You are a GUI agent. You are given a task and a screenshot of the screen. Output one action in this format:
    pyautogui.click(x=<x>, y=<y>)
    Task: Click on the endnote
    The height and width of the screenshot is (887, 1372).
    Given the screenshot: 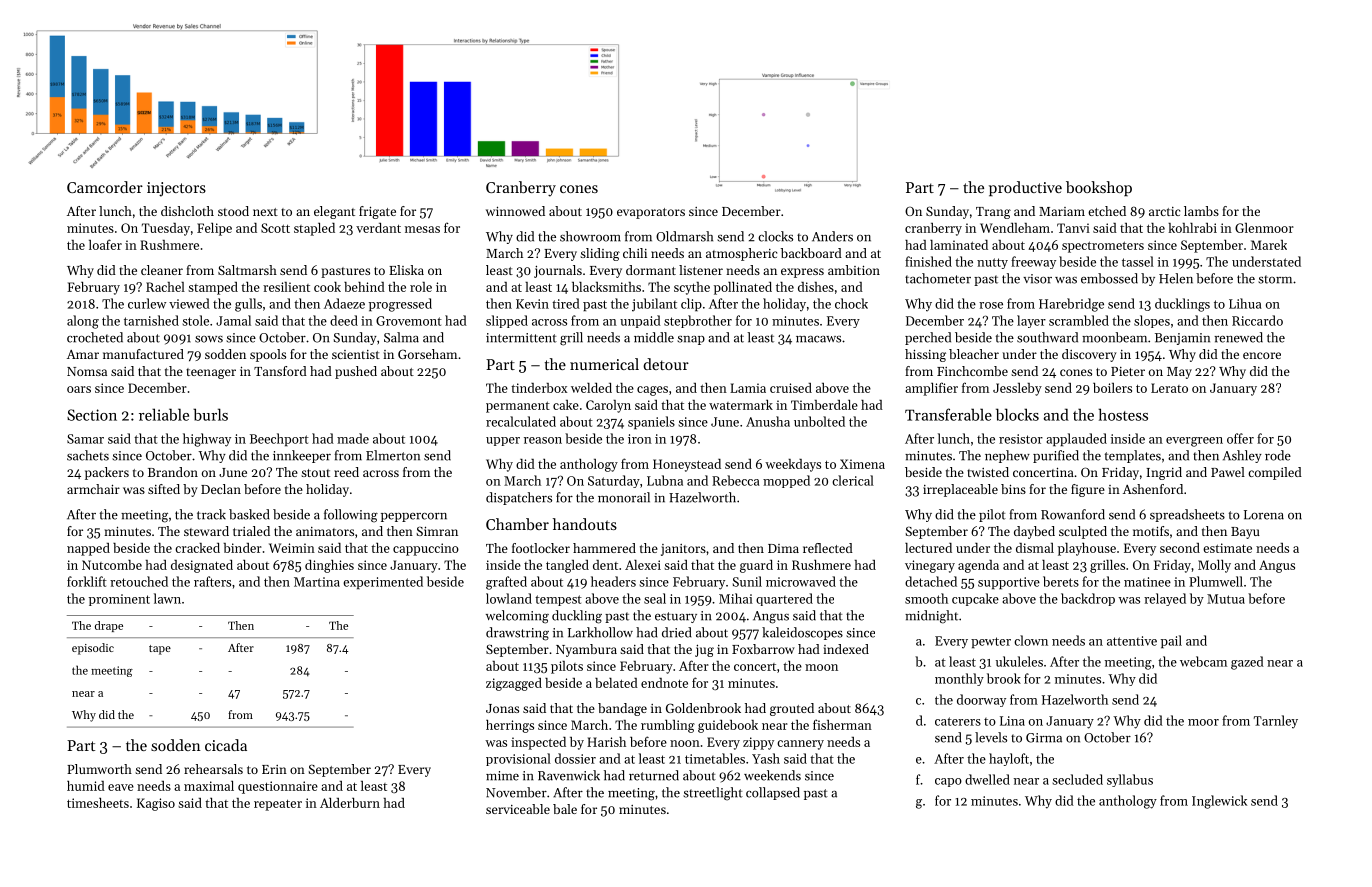 What is the action you would take?
    pyautogui.click(x=664, y=683)
